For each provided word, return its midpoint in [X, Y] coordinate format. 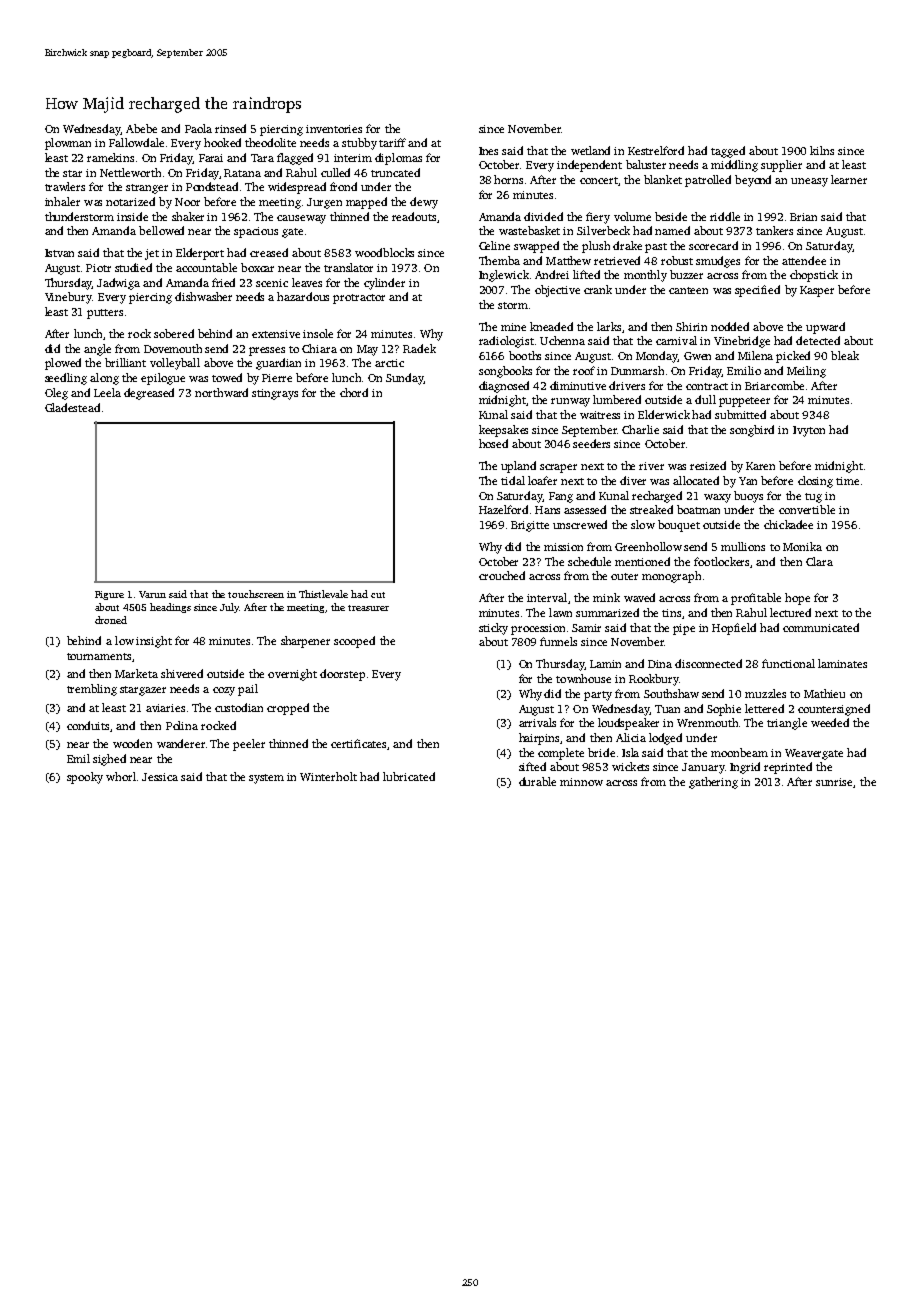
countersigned [834, 710]
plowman [68, 144]
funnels [558, 641]
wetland [590, 150]
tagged [728, 152]
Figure [109, 595]
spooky [85, 778]
